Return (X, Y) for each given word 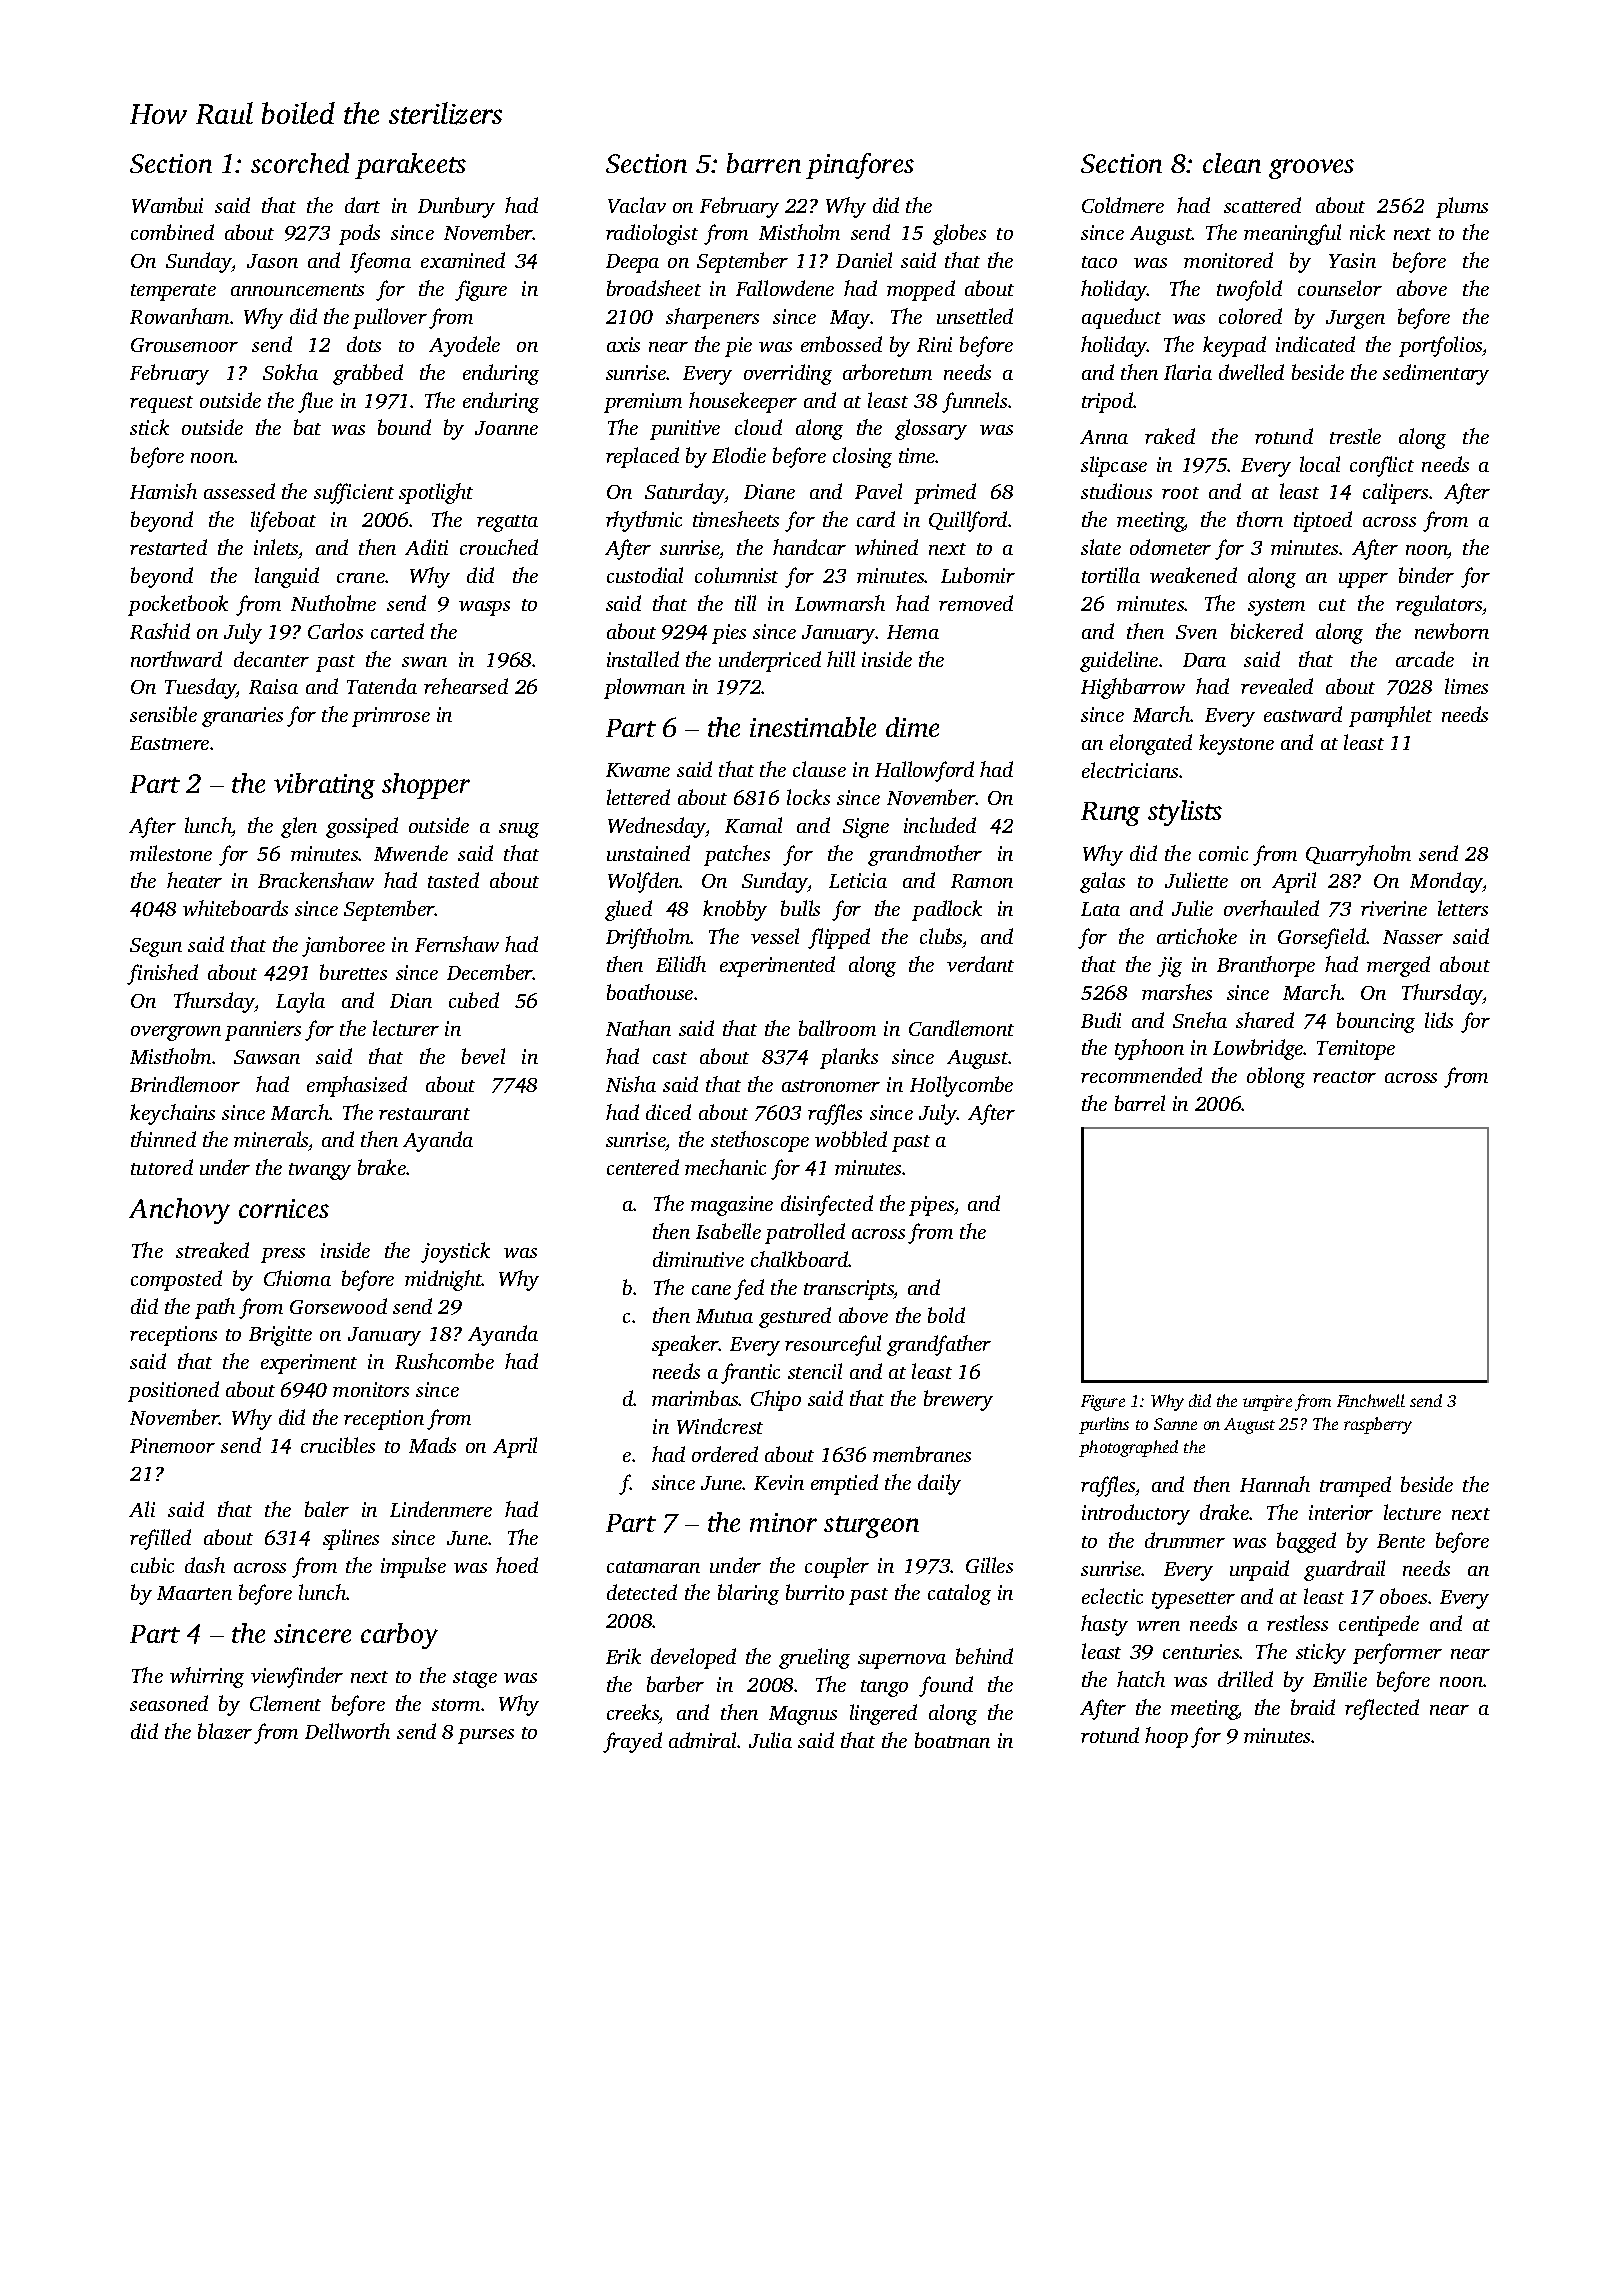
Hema (913, 632)
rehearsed (466, 686)
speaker (685, 1345)
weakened (1193, 575)
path (215, 1308)
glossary (931, 429)
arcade (1425, 659)
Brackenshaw (316, 880)
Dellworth (347, 1731)
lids (1439, 1020)
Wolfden (644, 882)
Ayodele (464, 346)
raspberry (1378, 1425)
